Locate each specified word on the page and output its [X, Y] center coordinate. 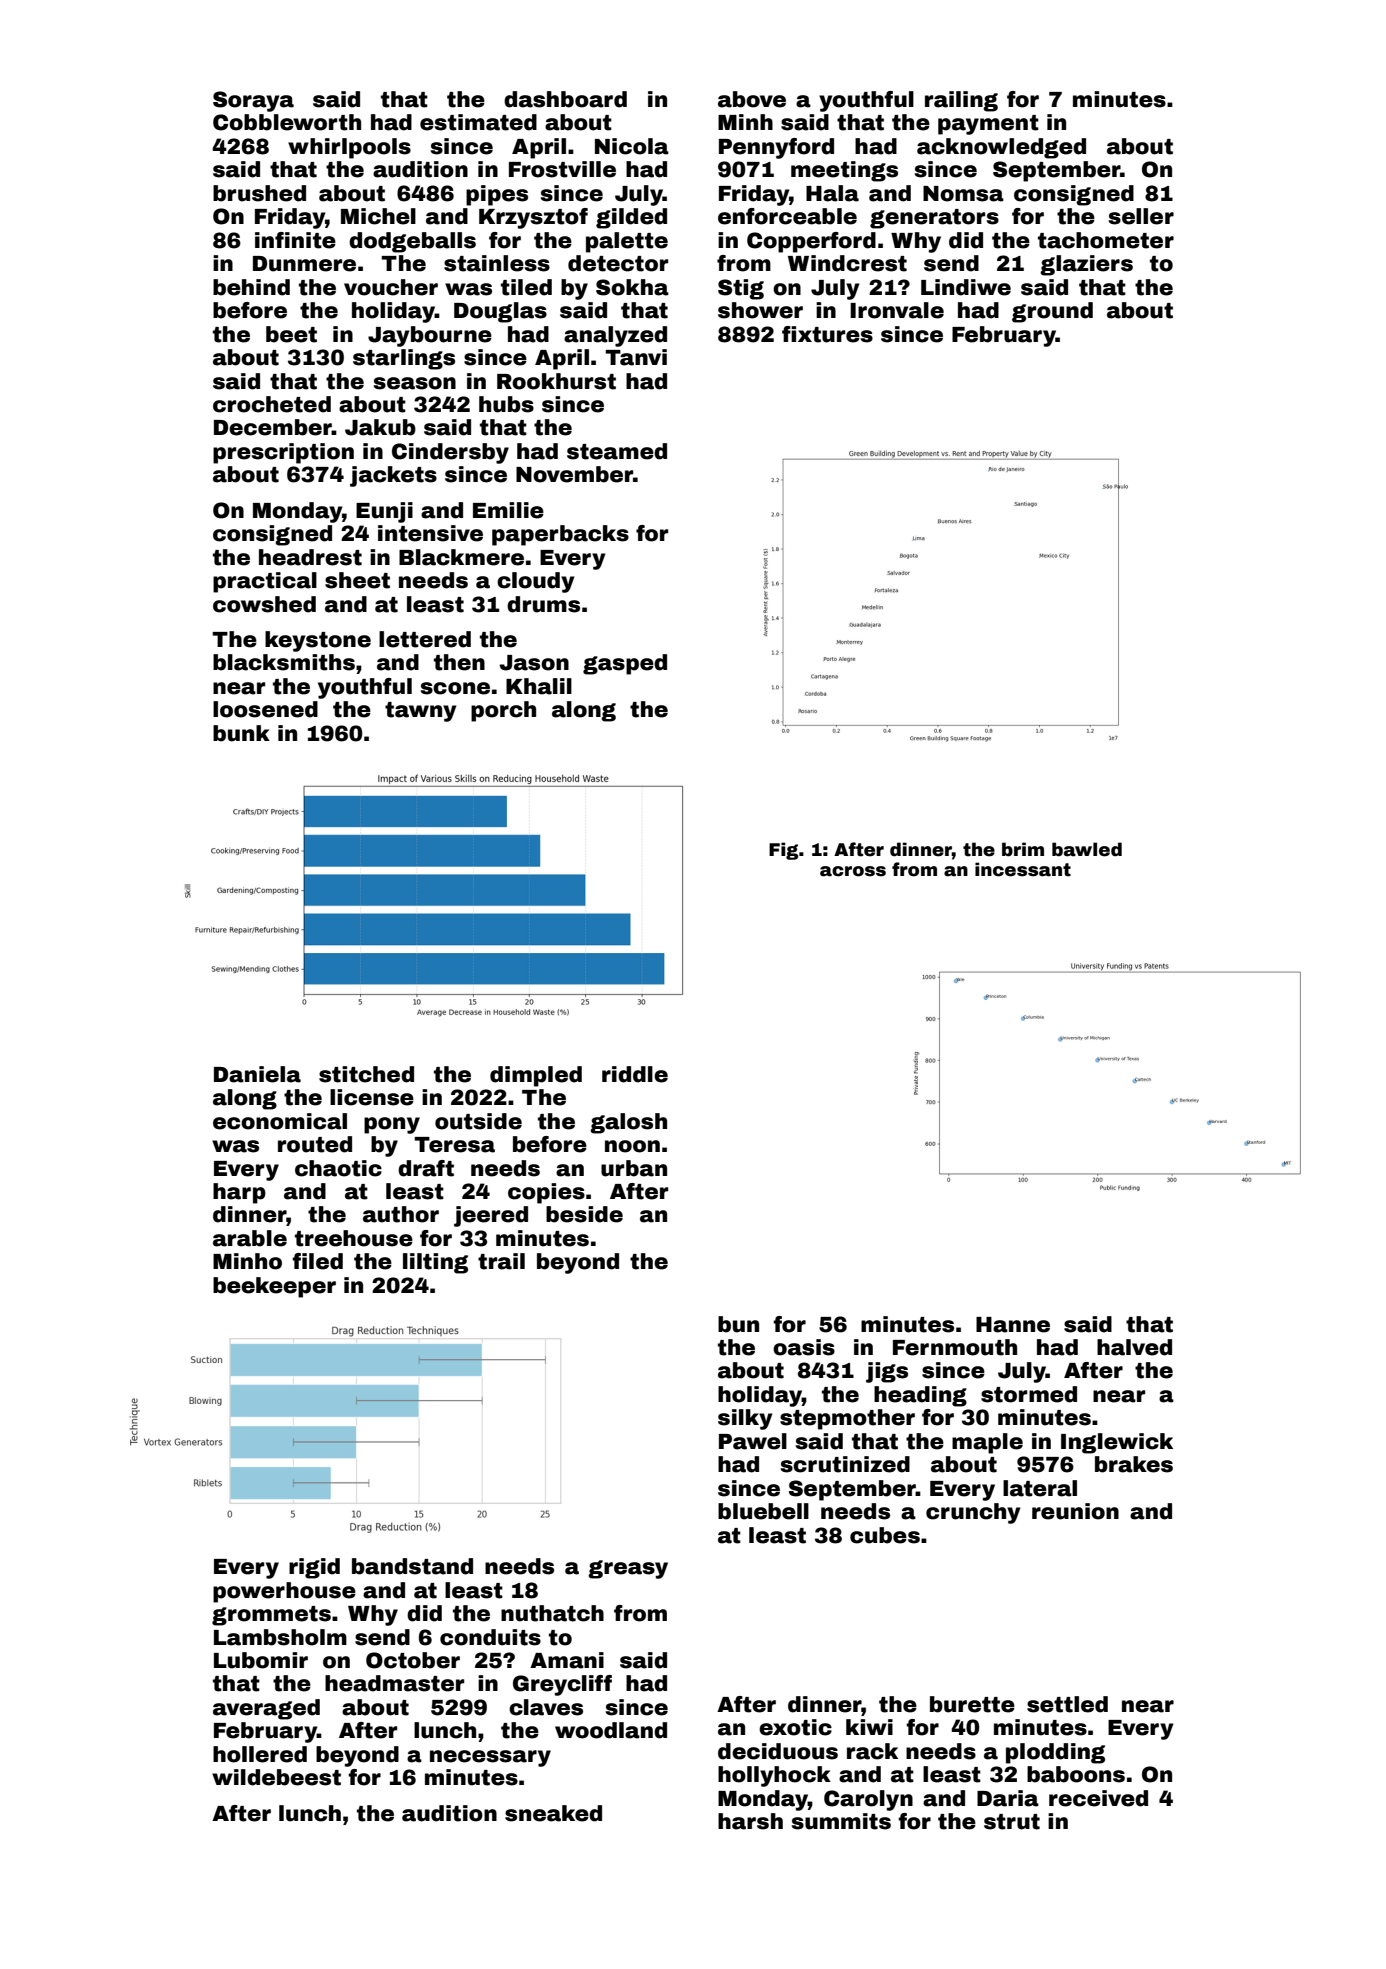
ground [1052, 312]
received [1098, 1798]
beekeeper [274, 1287]
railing [961, 101]
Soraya [253, 101]
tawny [421, 712]
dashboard [565, 99]
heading [920, 1396]
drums [543, 604]
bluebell [763, 1511]
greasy [628, 1569]
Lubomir [261, 1660]
